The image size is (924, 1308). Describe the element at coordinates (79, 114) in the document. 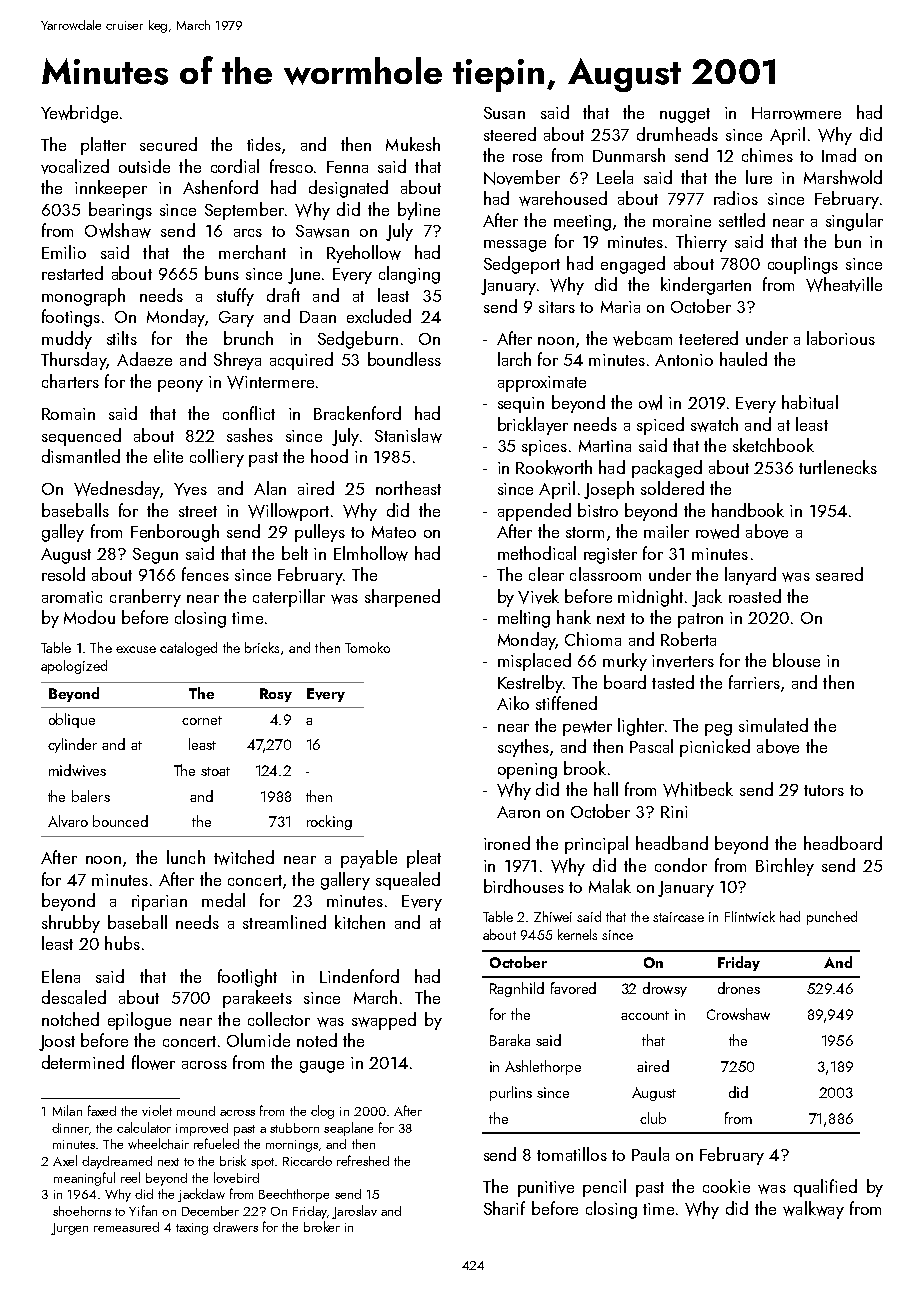

I see `Yewbridge` at that location.
